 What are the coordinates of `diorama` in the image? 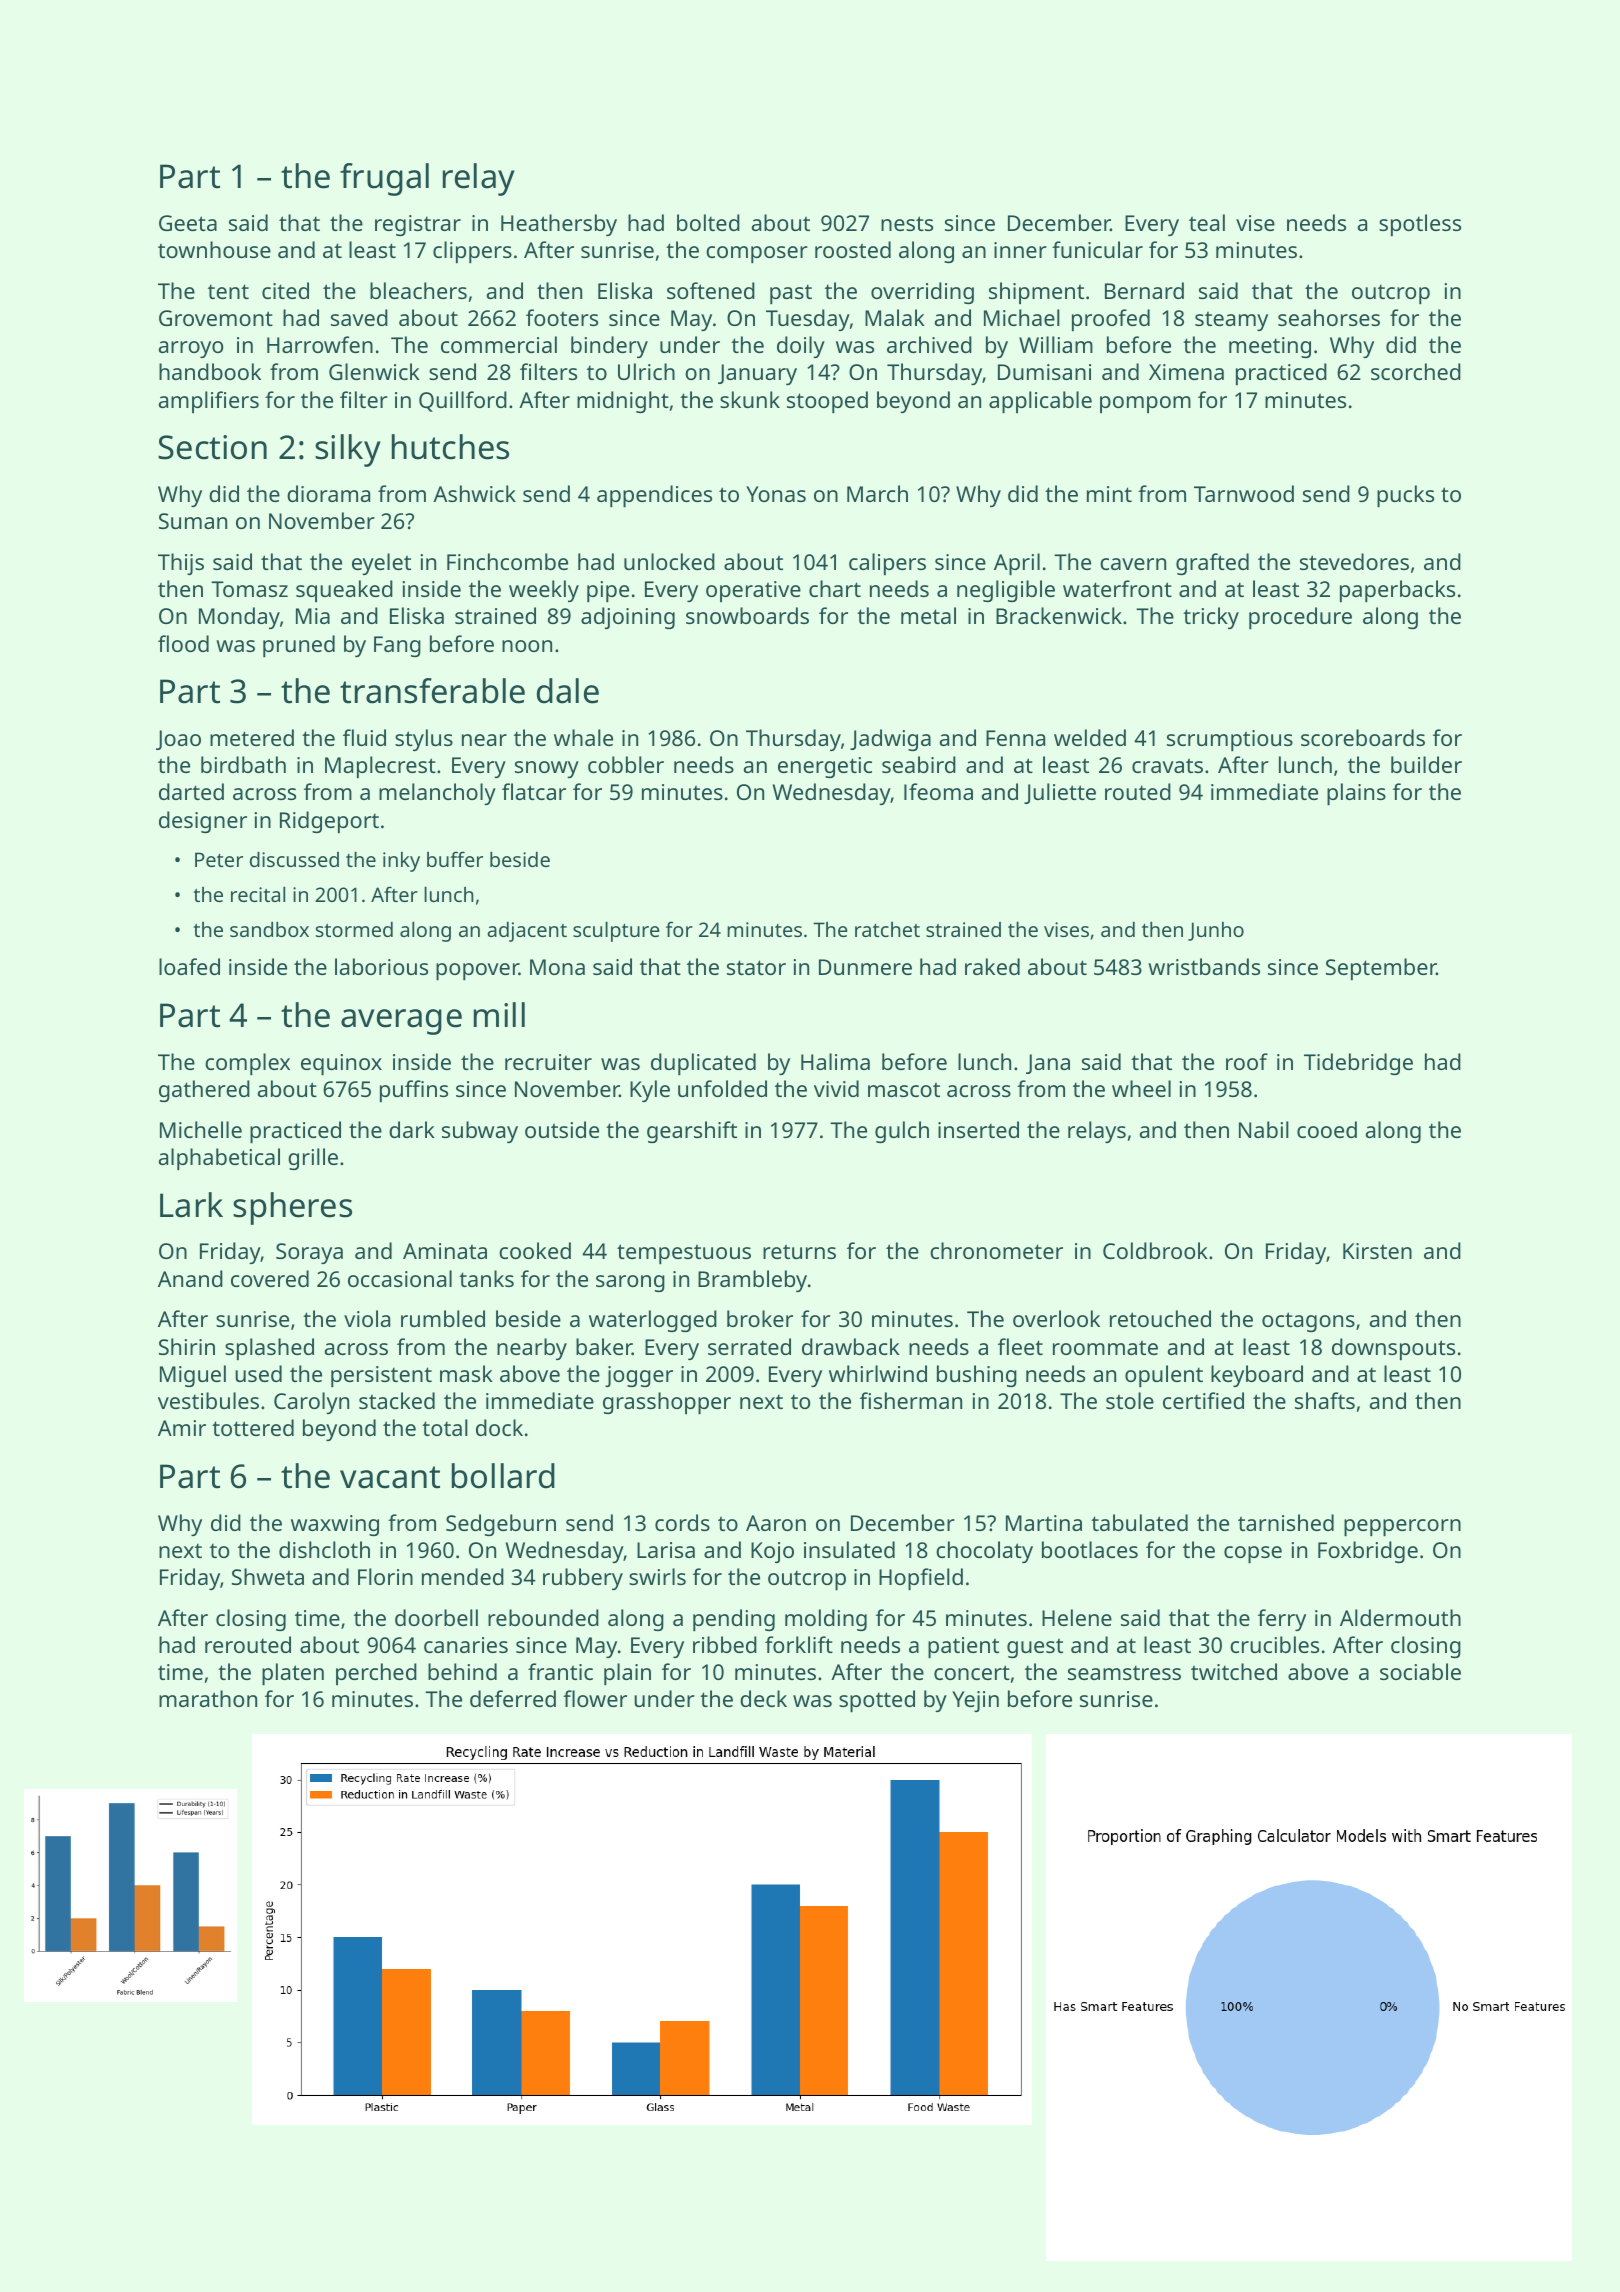 It's located at (328, 493).
